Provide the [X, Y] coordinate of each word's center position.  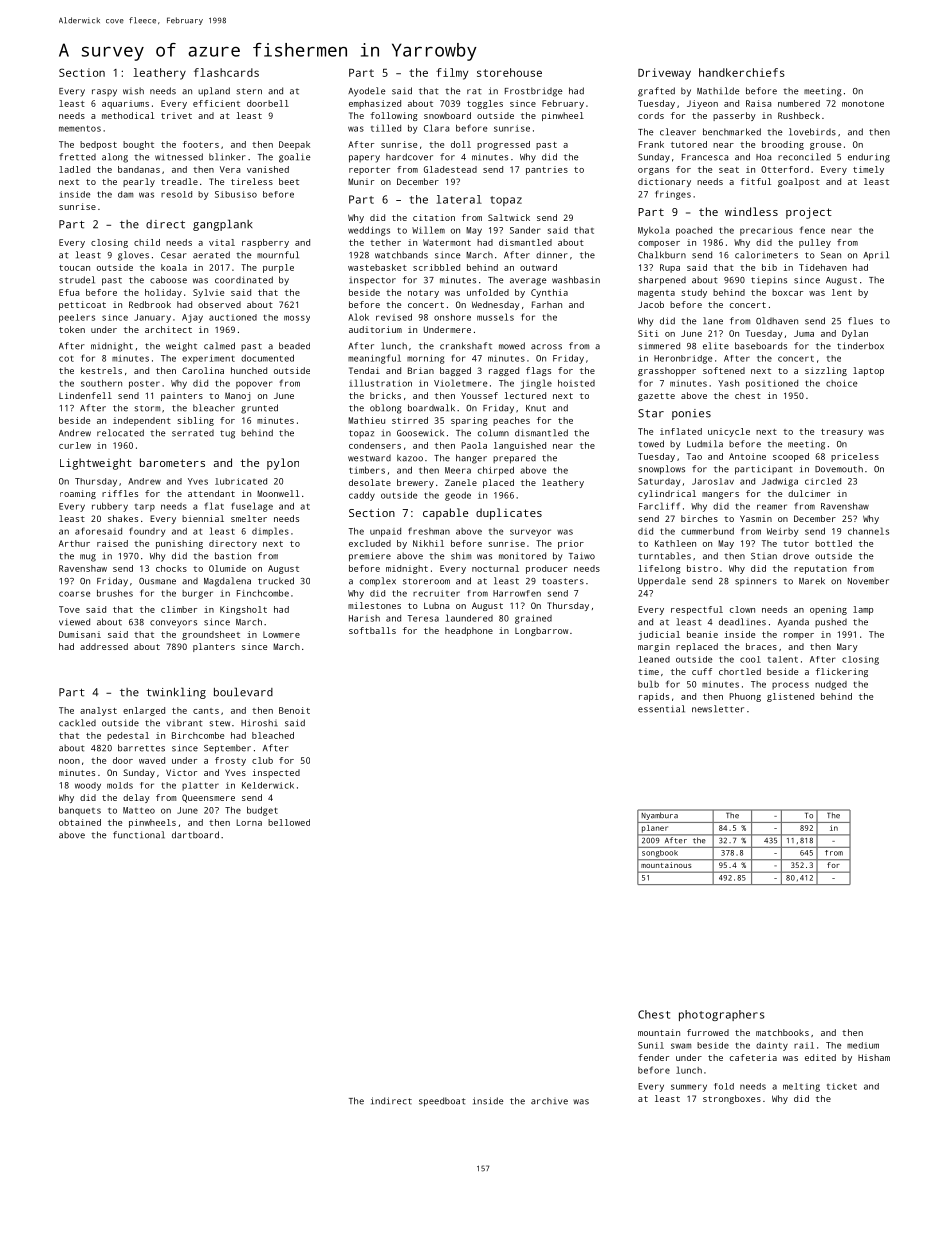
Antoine [747, 456]
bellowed [289, 822]
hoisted [576, 383]
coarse [74, 594]
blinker [227, 157]
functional [139, 835]
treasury [842, 433]
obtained [80, 822]
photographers [722, 1015]
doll [461, 144]
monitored [522, 556]
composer [659, 244]
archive [549, 1101]
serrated [193, 433]
